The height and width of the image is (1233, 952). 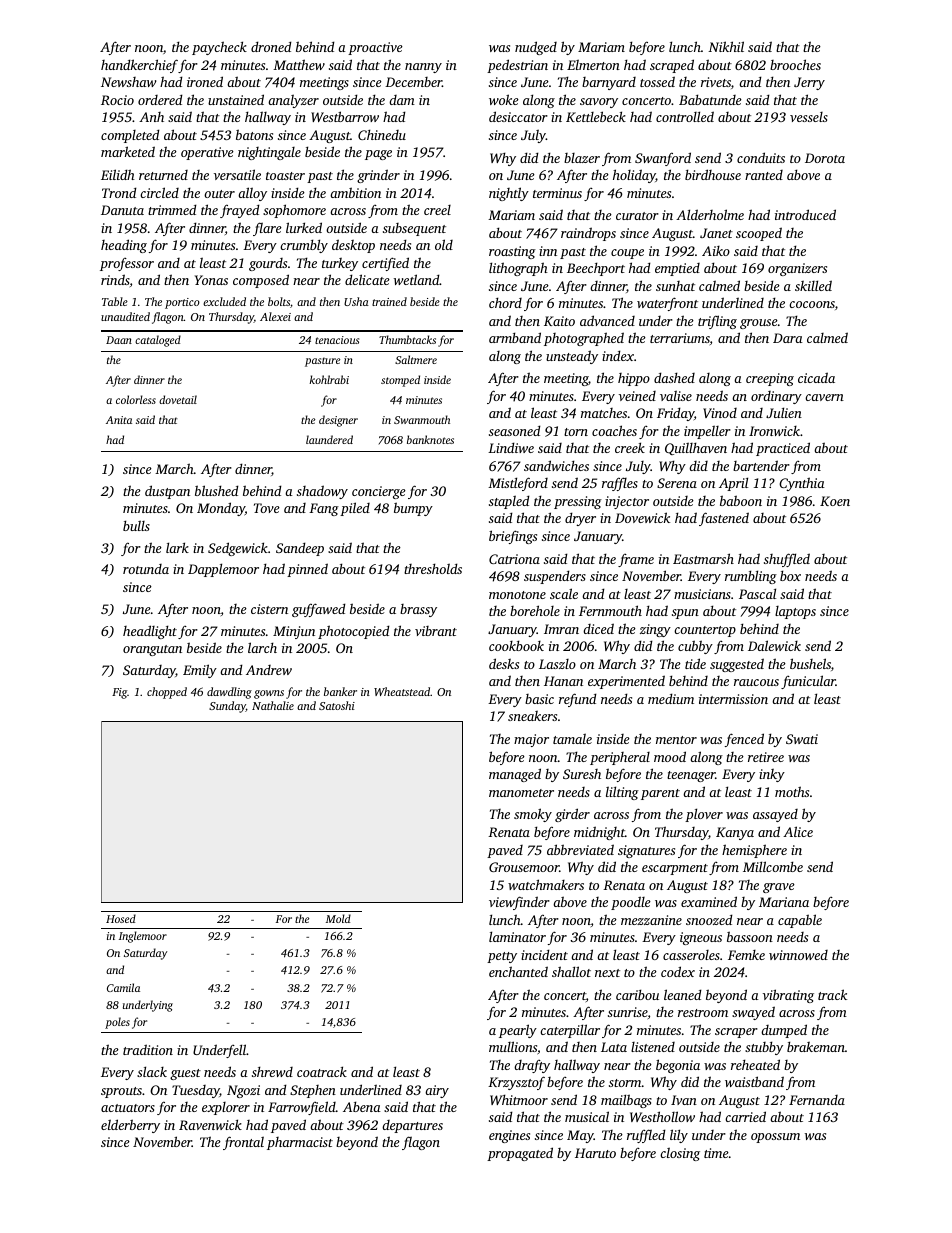 I want to click on enchanted, so click(x=518, y=971).
